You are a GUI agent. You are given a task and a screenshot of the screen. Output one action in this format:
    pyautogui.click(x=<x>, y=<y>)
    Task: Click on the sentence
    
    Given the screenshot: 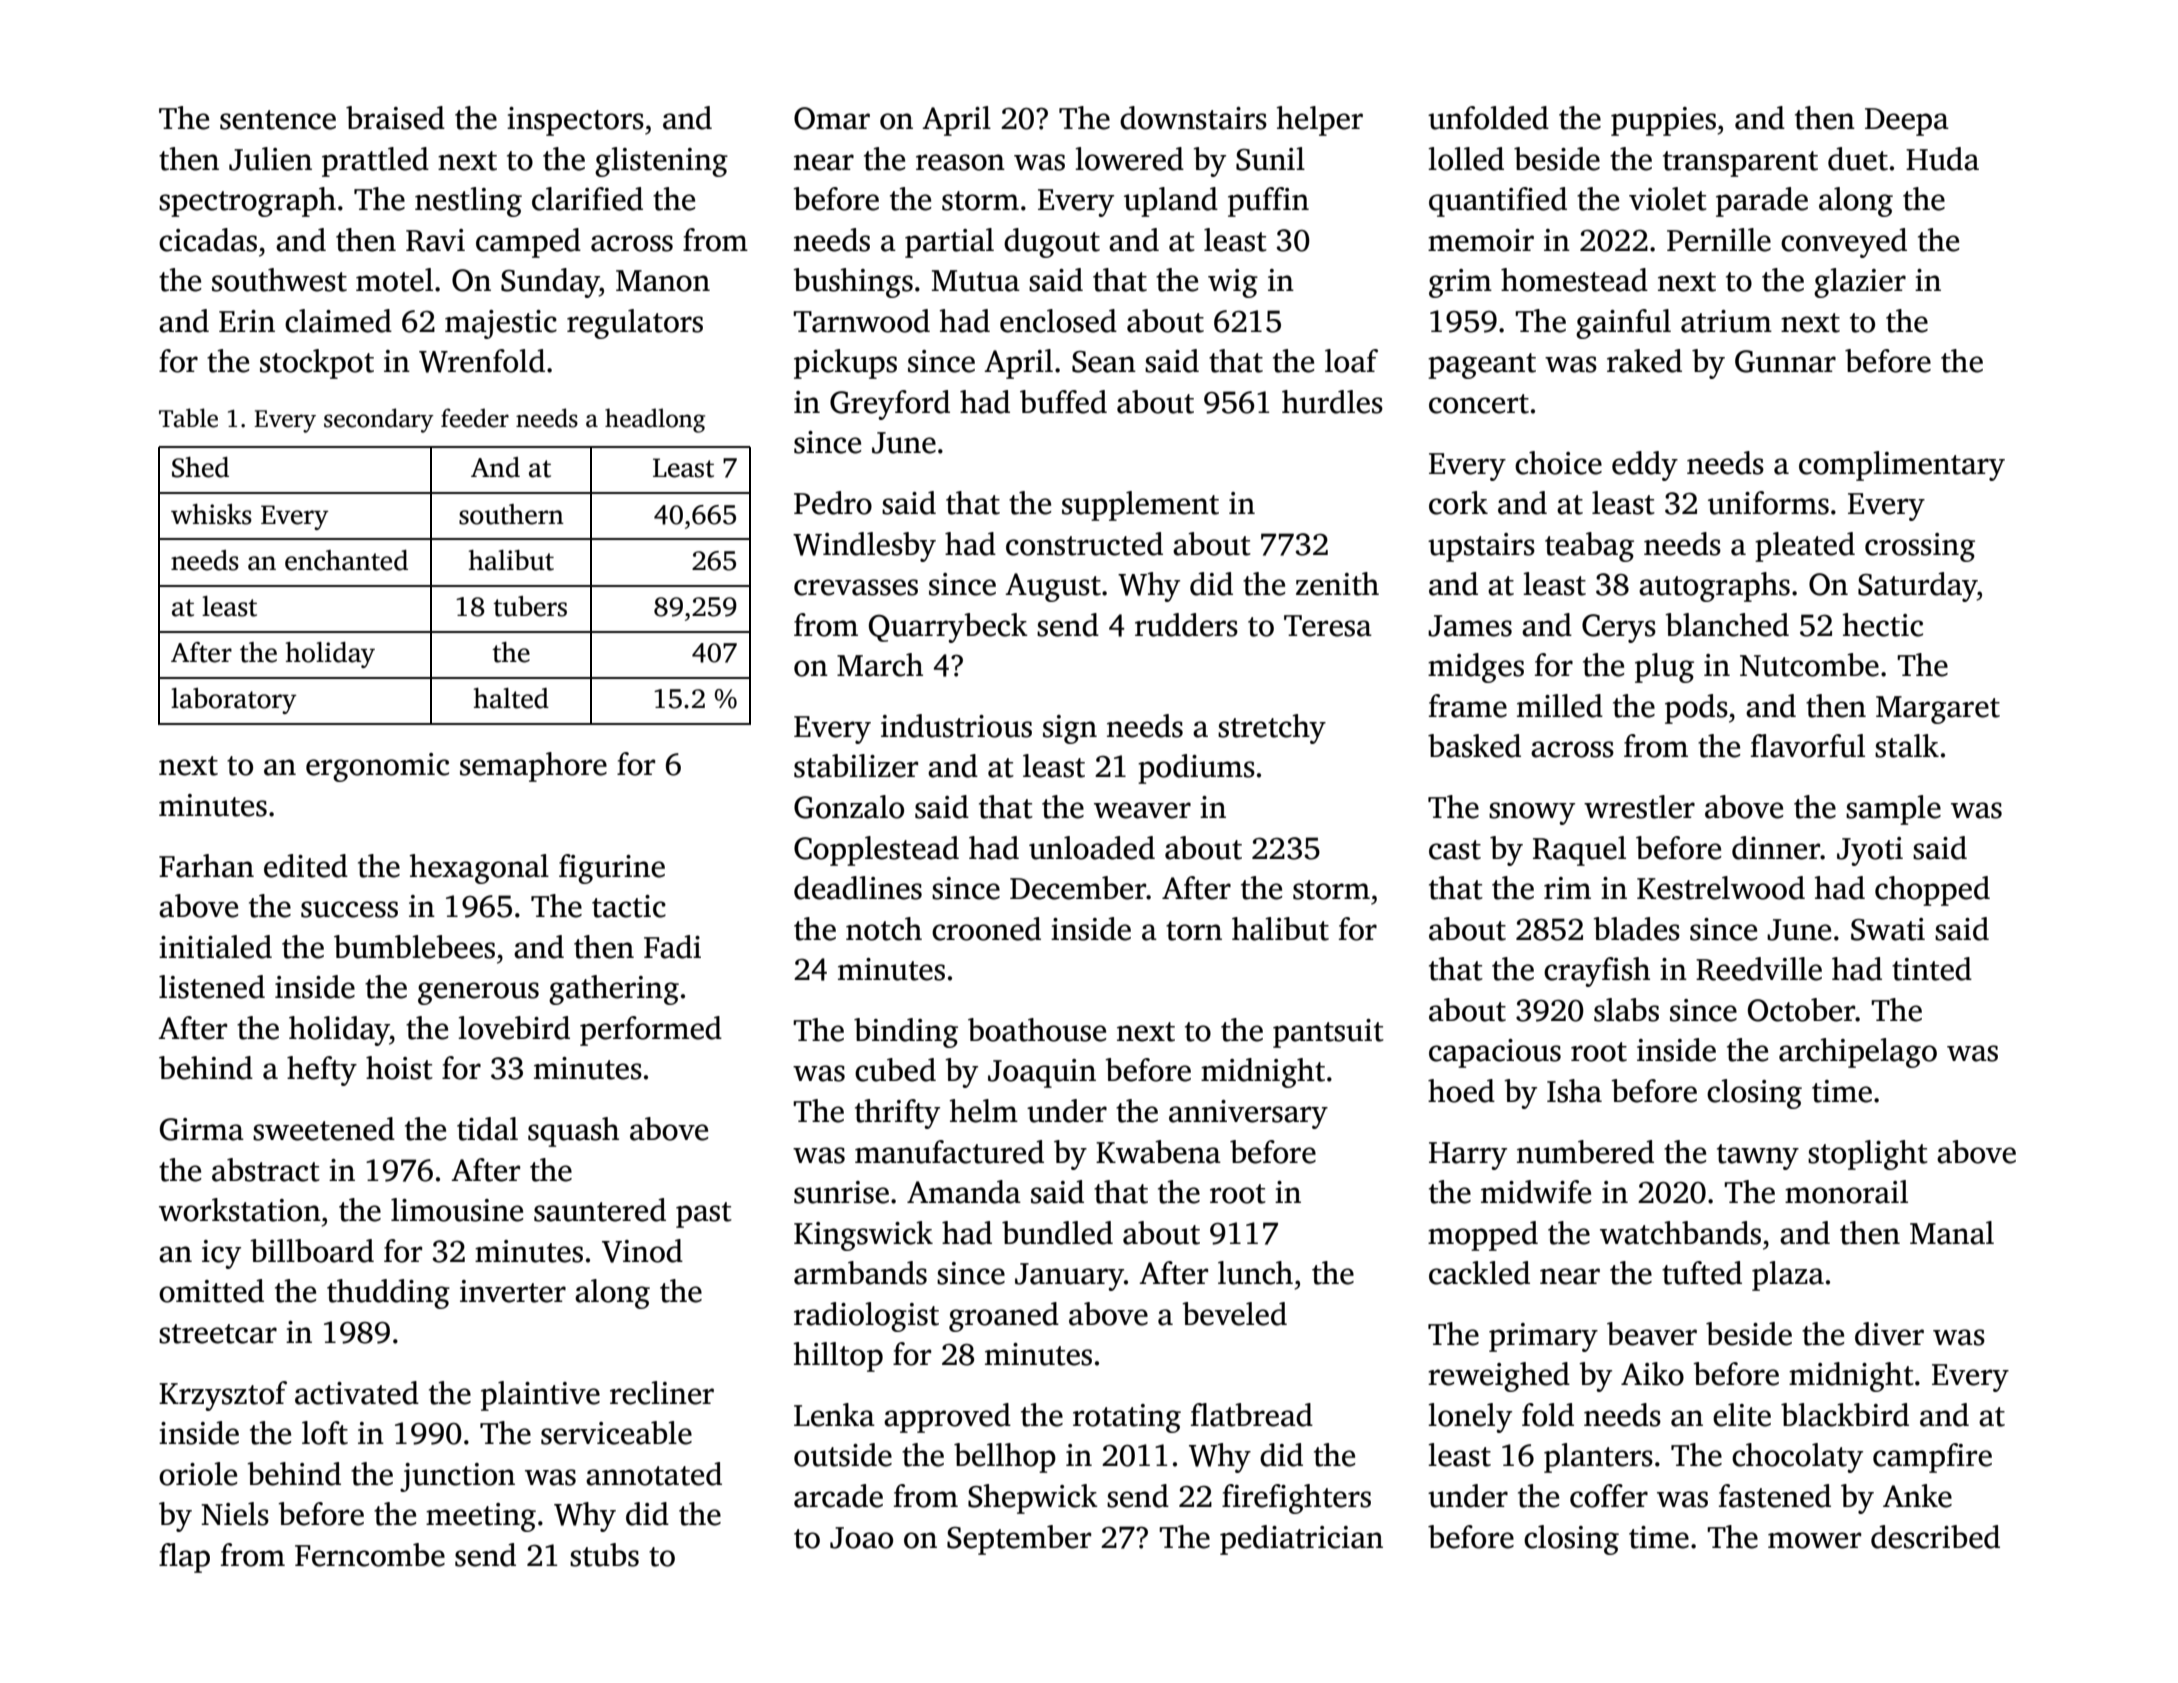 What is the action you would take?
    pyautogui.click(x=278, y=120)
